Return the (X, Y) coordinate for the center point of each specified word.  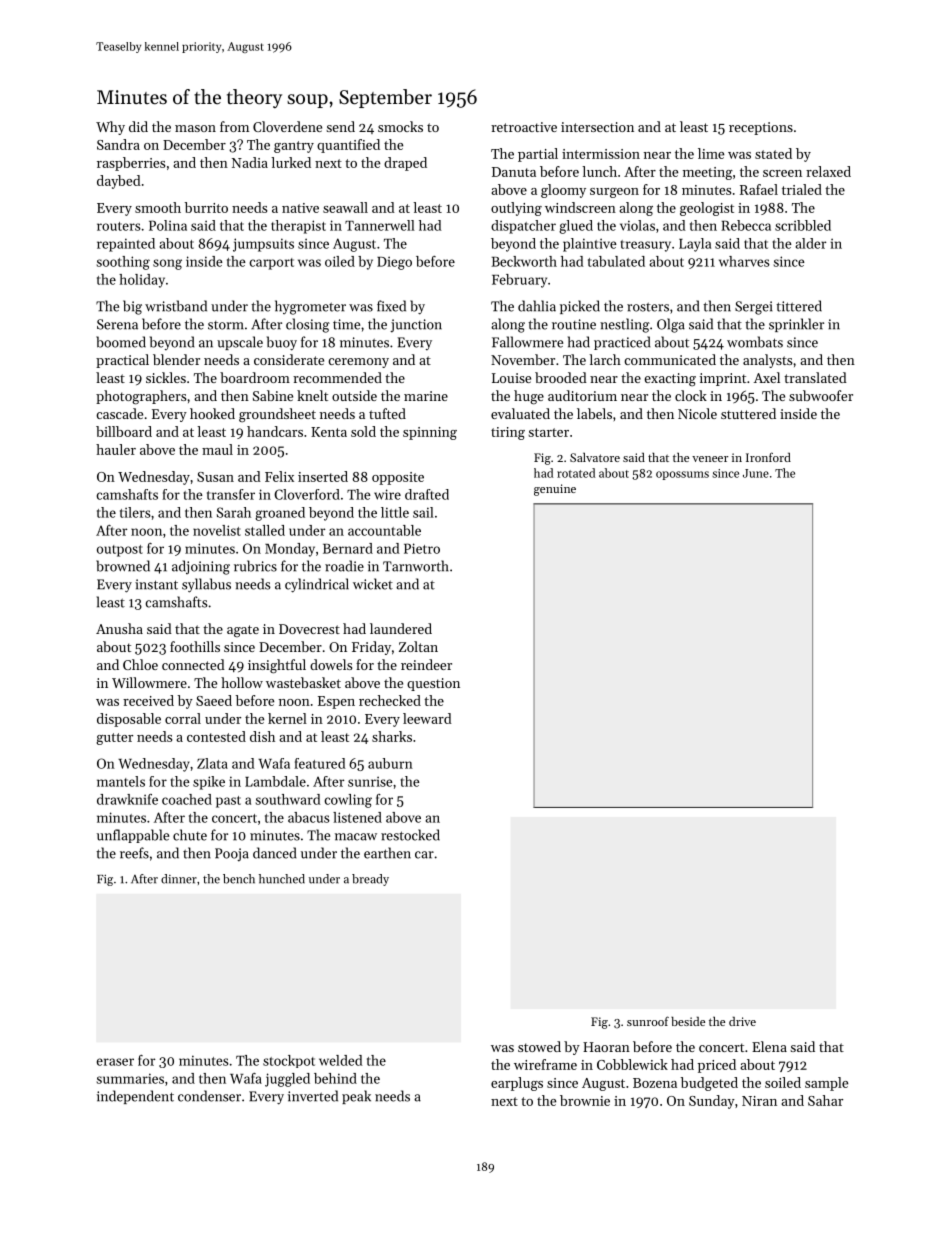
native (300, 208)
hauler (116, 449)
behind (335, 1078)
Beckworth (524, 261)
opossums (682, 475)
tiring (508, 433)
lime (711, 153)
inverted (313, 1096)
